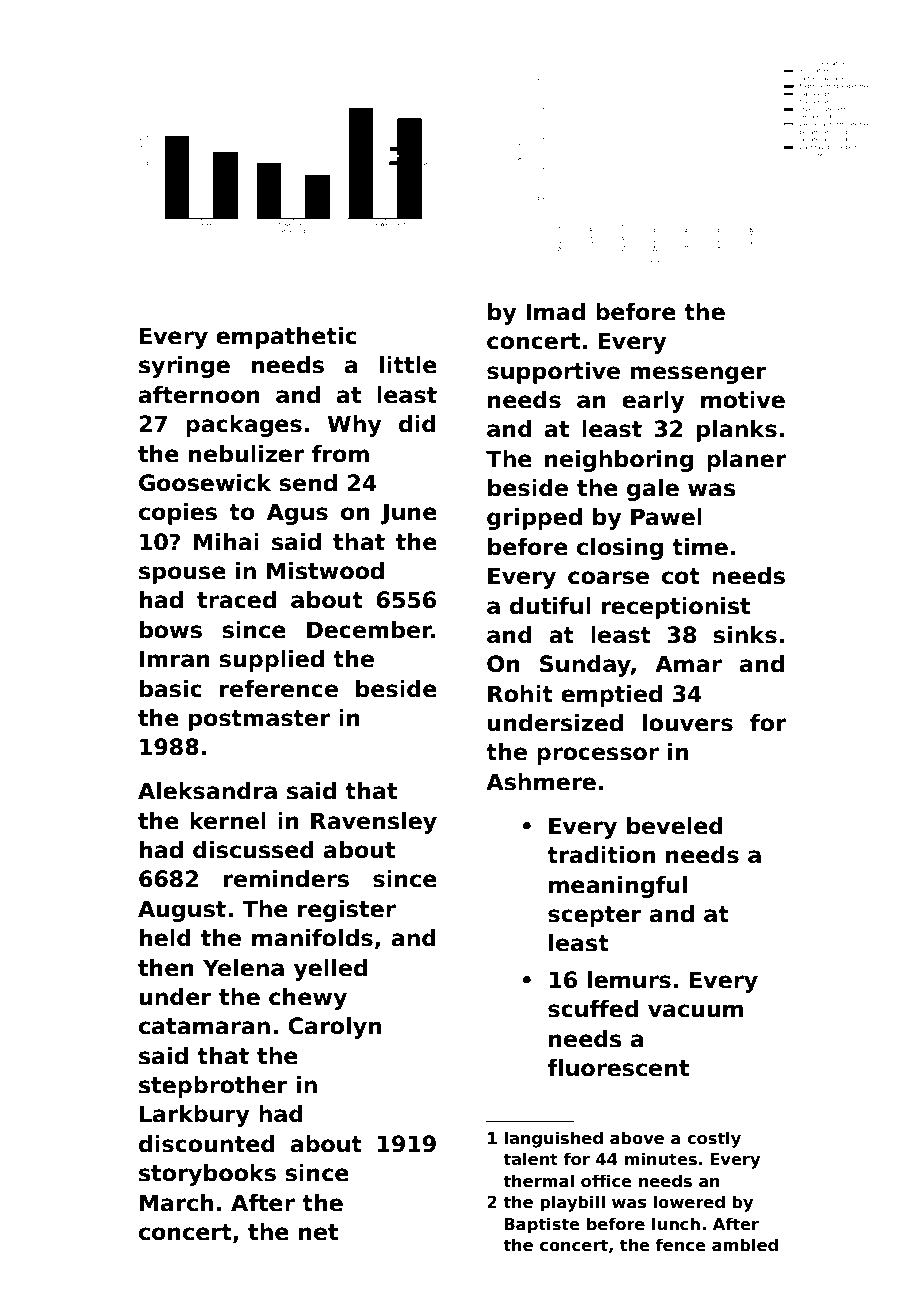  Describe the element at coordinates (184, 367) in the document. I see `syringe` at that location.
